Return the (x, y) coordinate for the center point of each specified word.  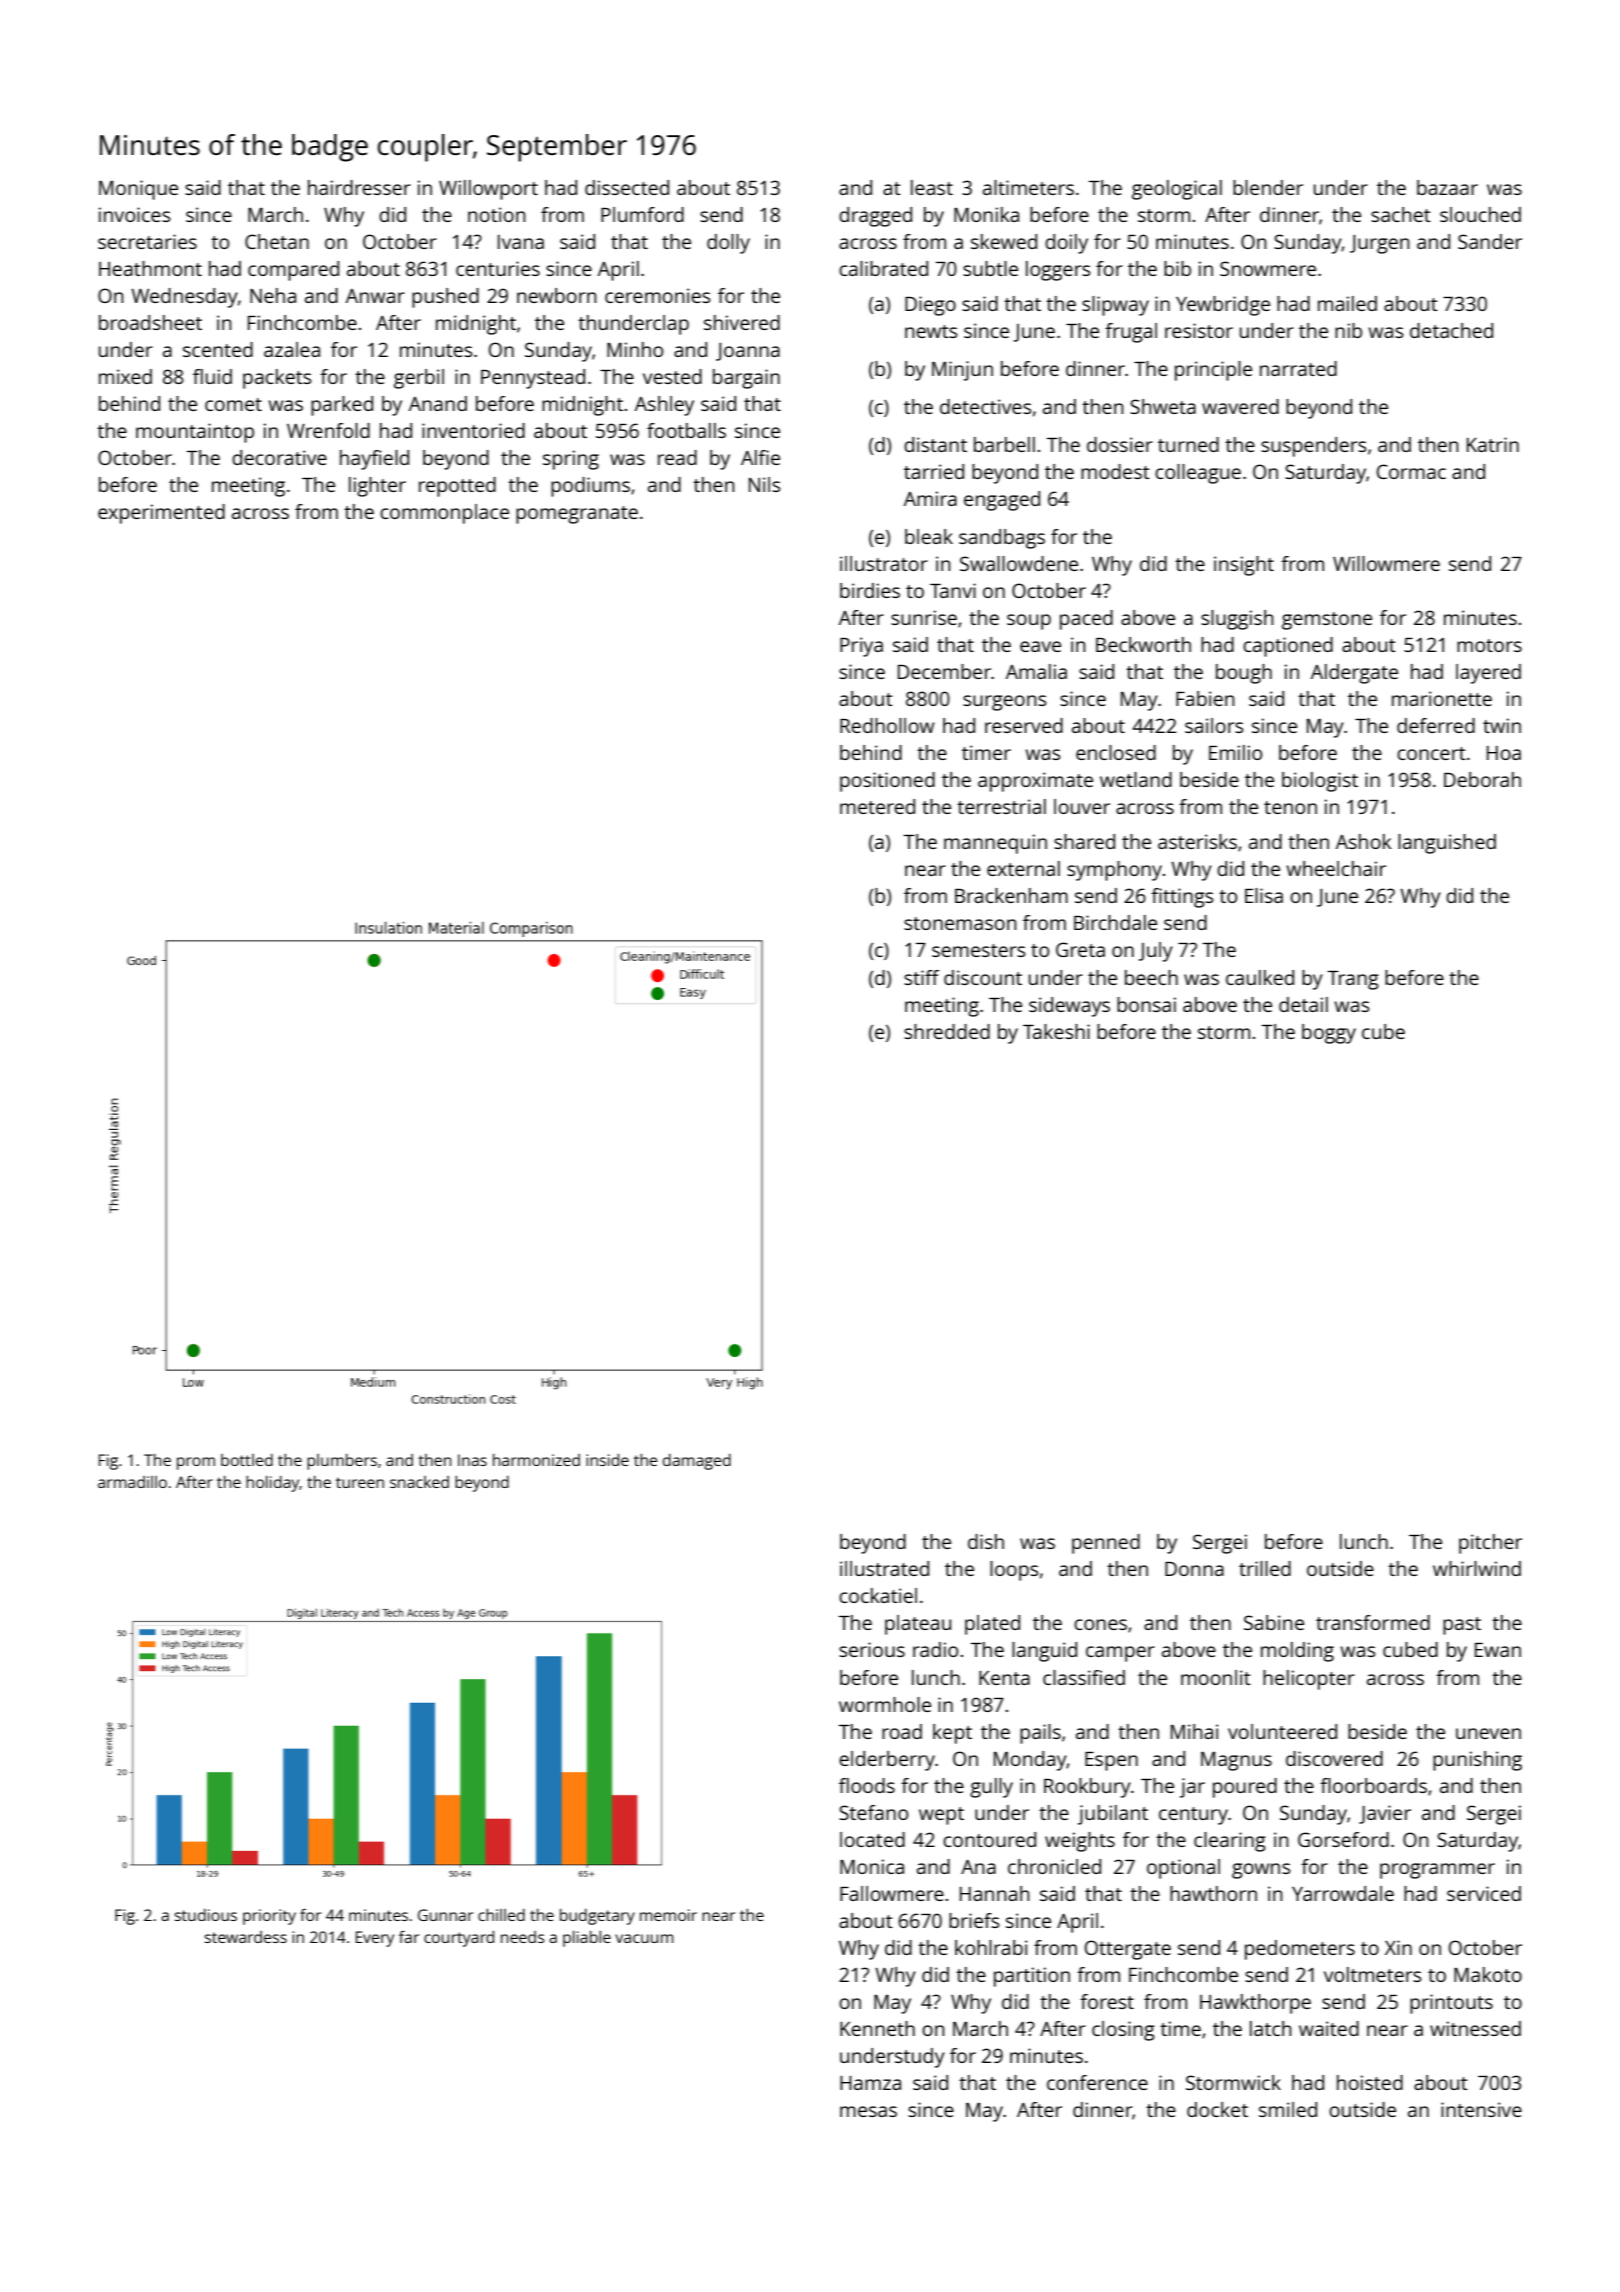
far (409, 1937)
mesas (868, 2111)
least (932, 187)
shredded (947, 1031)
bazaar (1447, 187)
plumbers (342, 1462)
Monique (138, 190)
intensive (1481, 2109)
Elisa (1264, 895)
